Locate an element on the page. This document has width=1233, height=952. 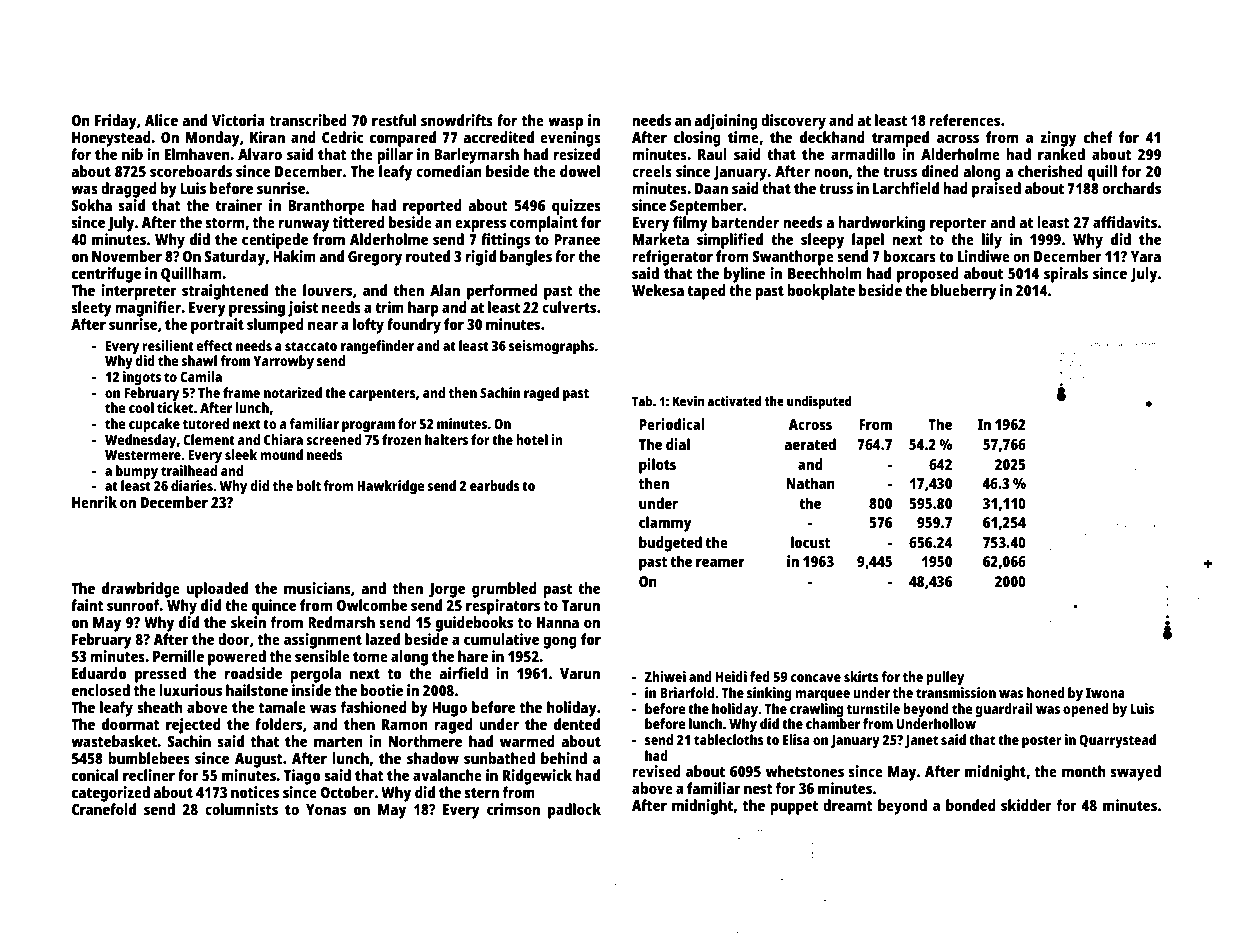
louvers is located at coordinates (327, 290).
